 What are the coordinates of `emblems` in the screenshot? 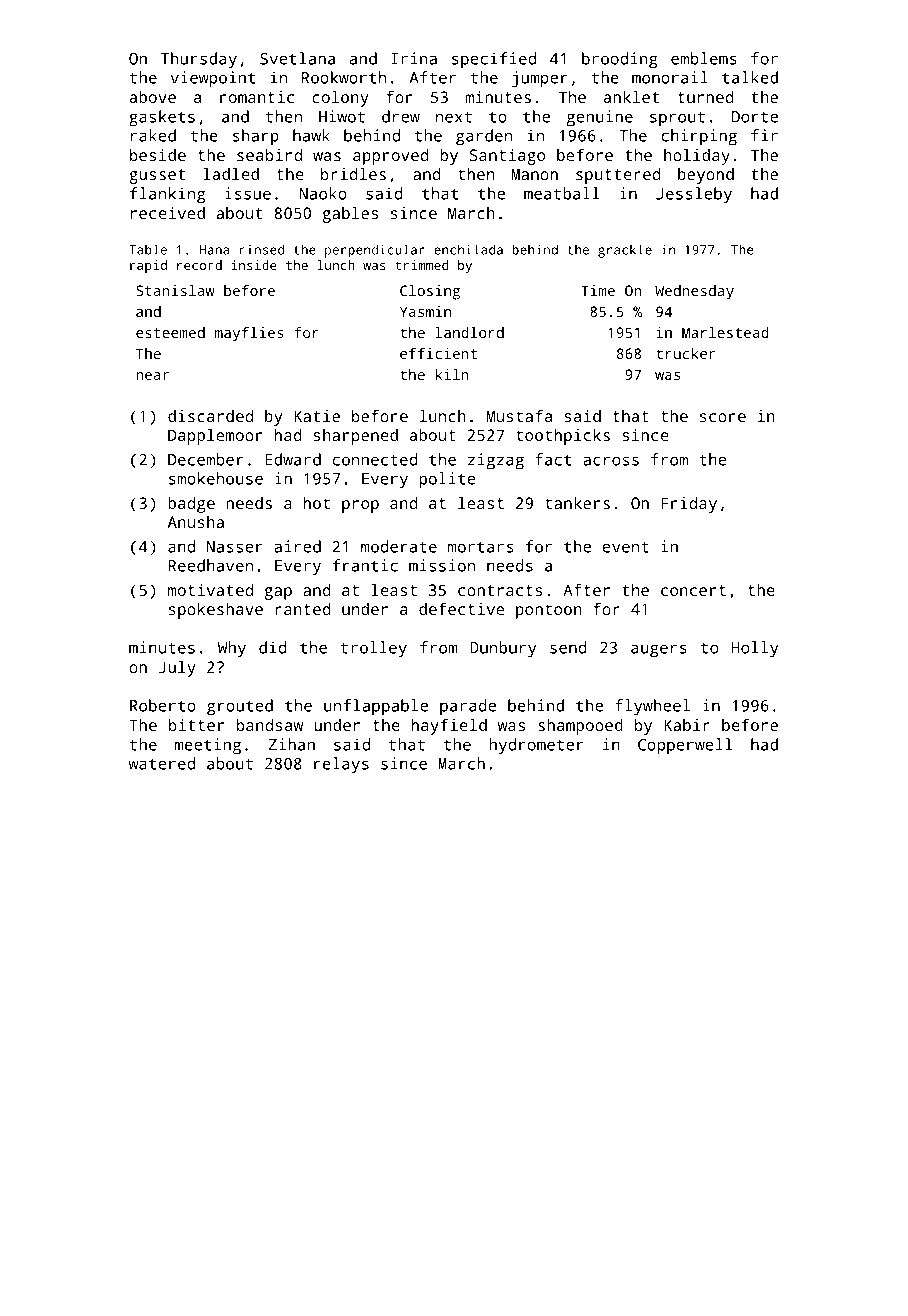 It's located at (704, 58).
